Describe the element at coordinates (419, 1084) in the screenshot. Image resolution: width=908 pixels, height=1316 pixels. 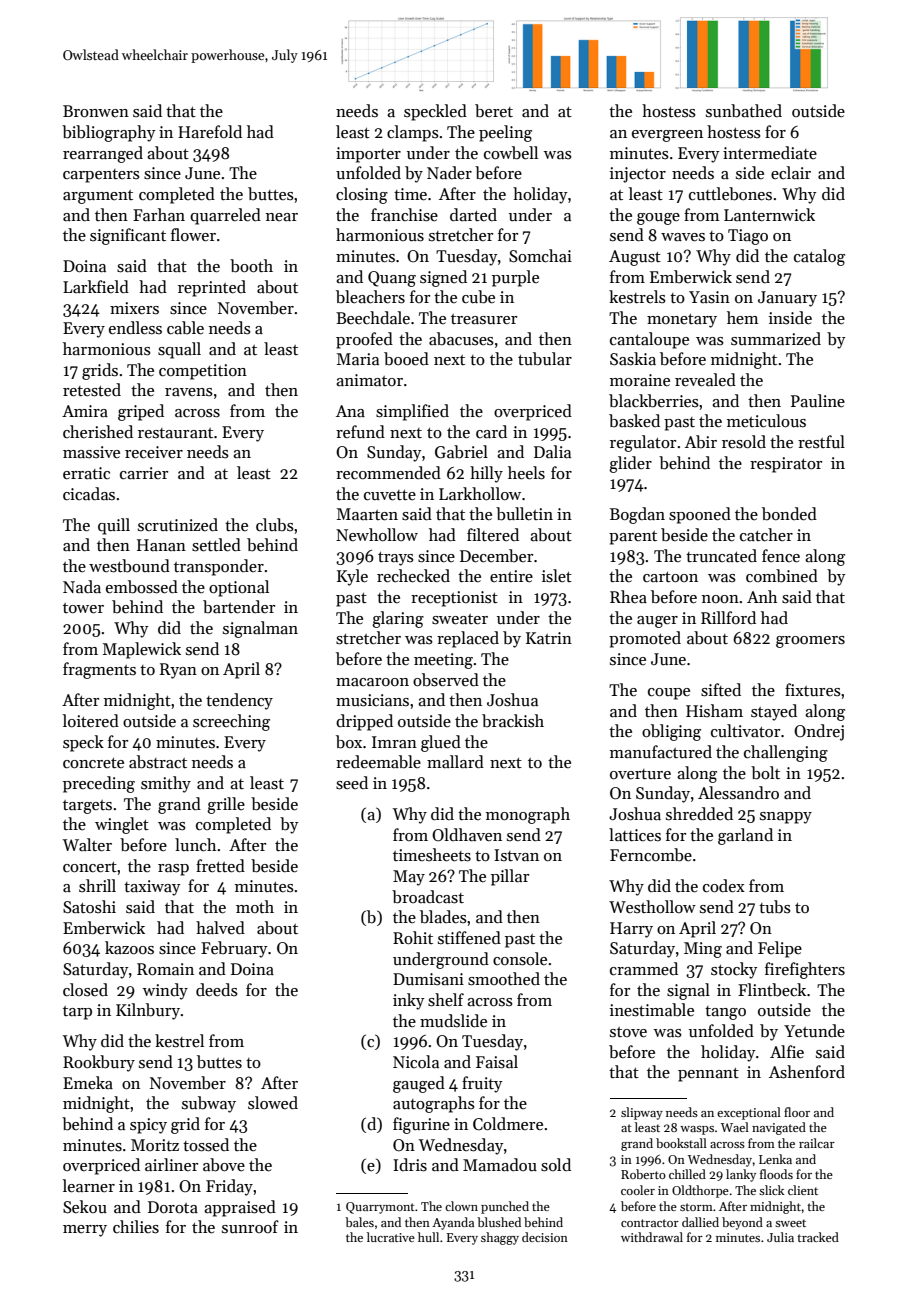
I see `gauged` at that location.
